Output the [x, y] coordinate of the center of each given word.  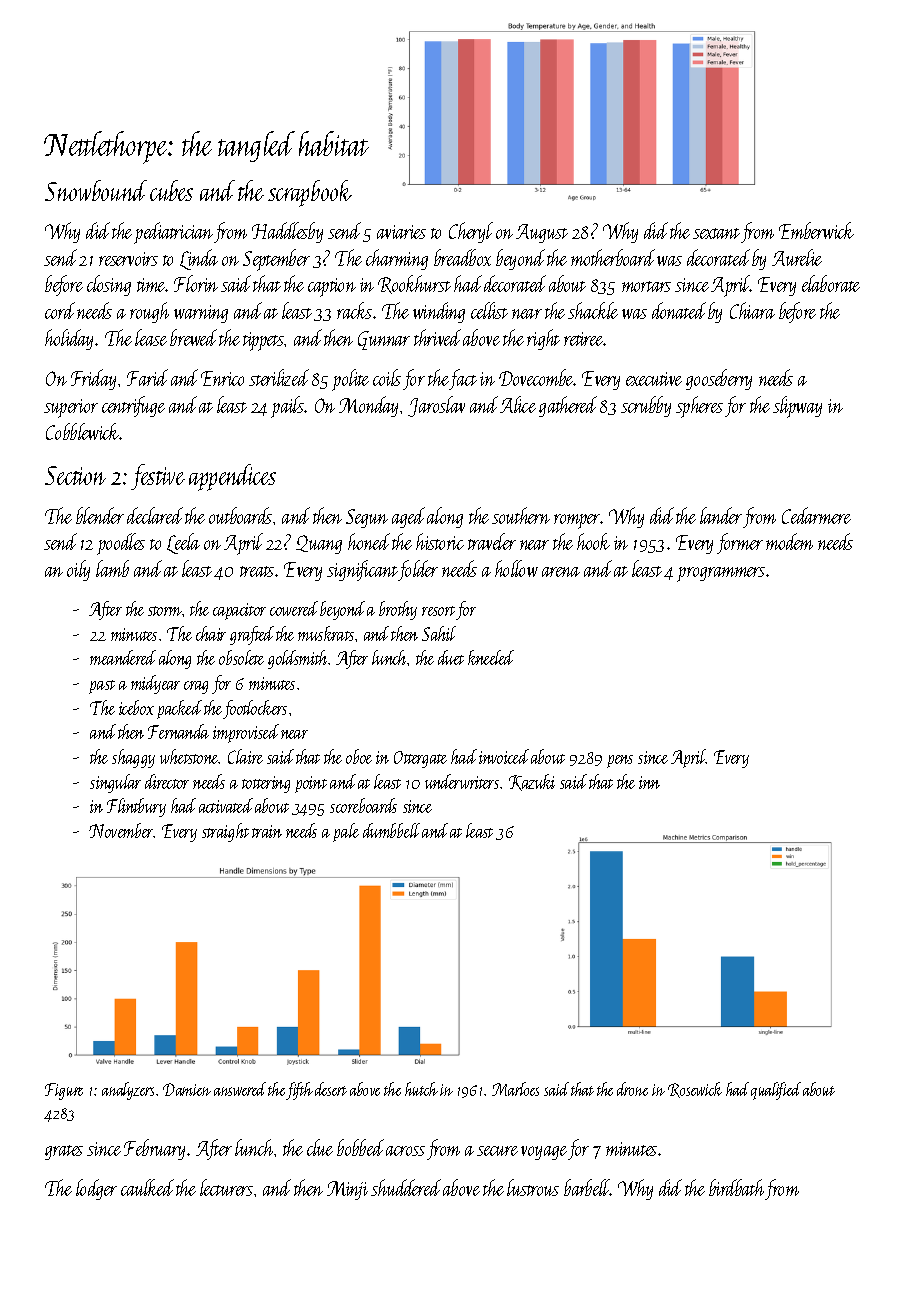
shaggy [133, 758]
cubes [171, 190]
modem [789, 541]
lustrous [533, 1187]
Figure [64, 1091]
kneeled [491, 657]
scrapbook [310, 193]
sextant [716, 233]
